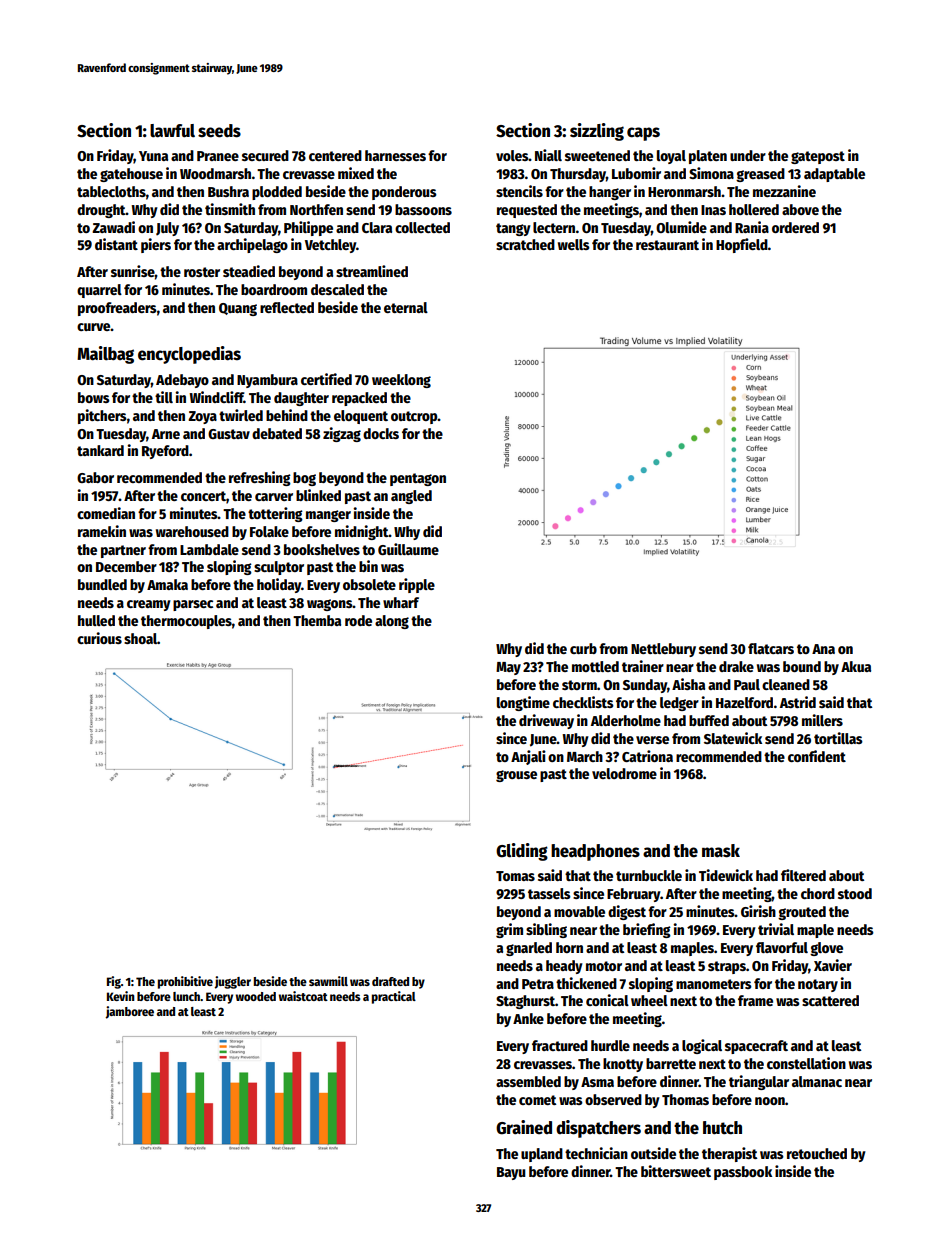 Image resolution: width=952 pixels, height=1233 pixels. What do you see at coordinates (795, 227) in the page?
I see `ordered` at bounding box center [795, 227].
